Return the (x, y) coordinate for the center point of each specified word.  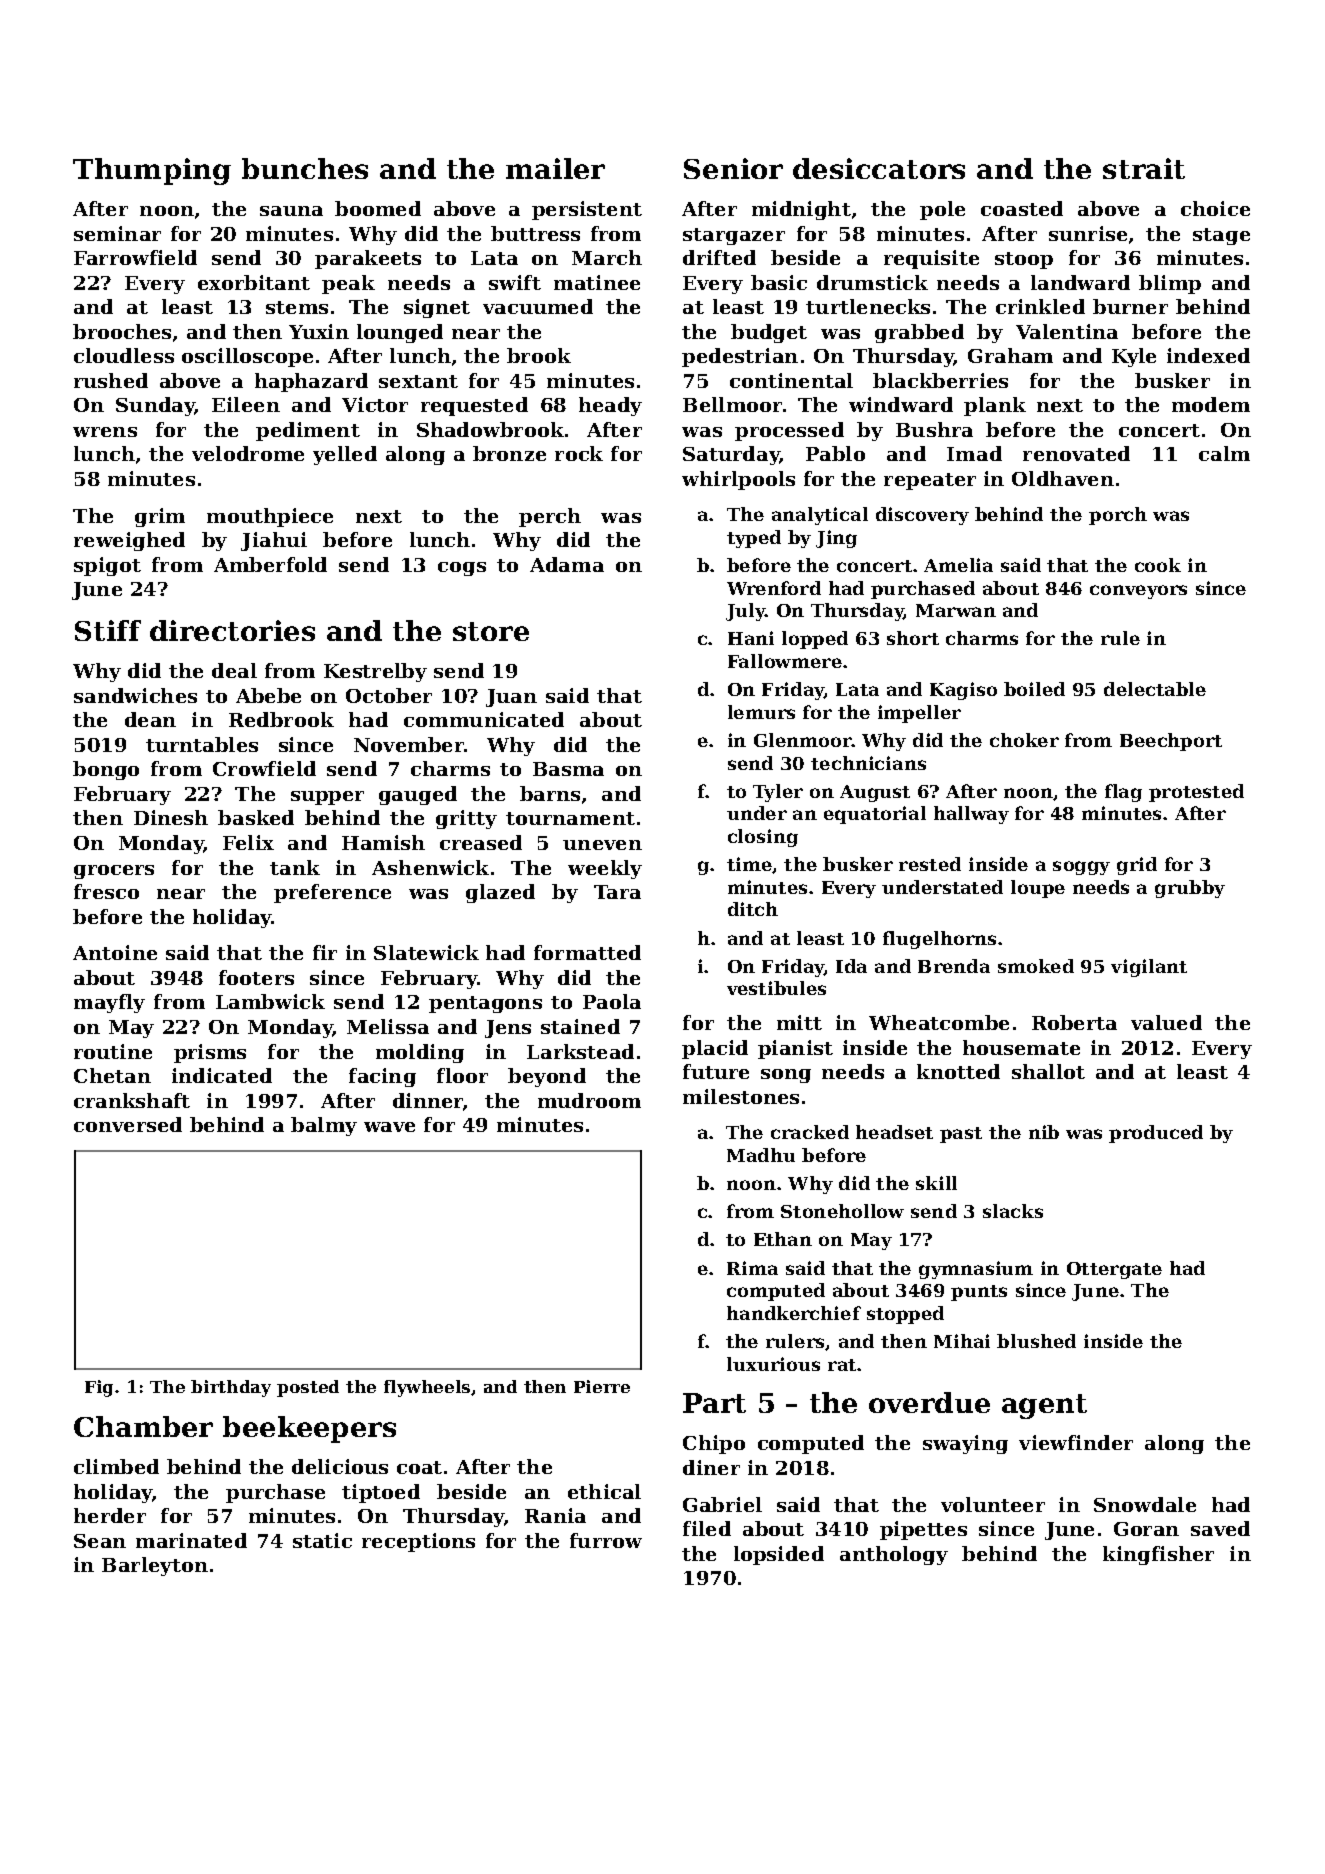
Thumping (152, 171)
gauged (418, 795)
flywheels (427, 1388)
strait (1144, 168)
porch (1118, 516)
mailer (555, 168)
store (491, 631)
